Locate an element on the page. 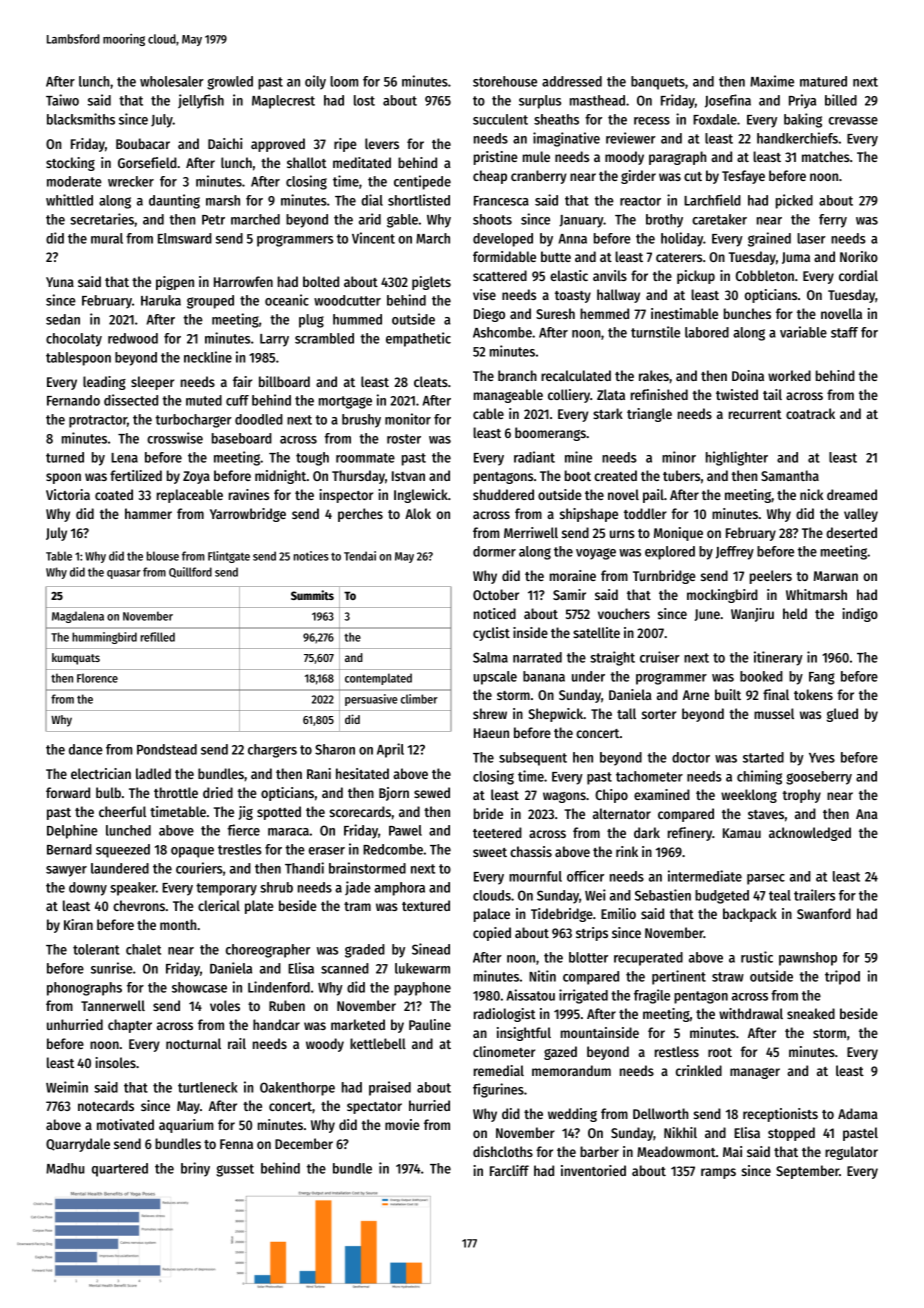 This page has height=1308, width=924. Gorsefield is located at coordinates (147, 162).
